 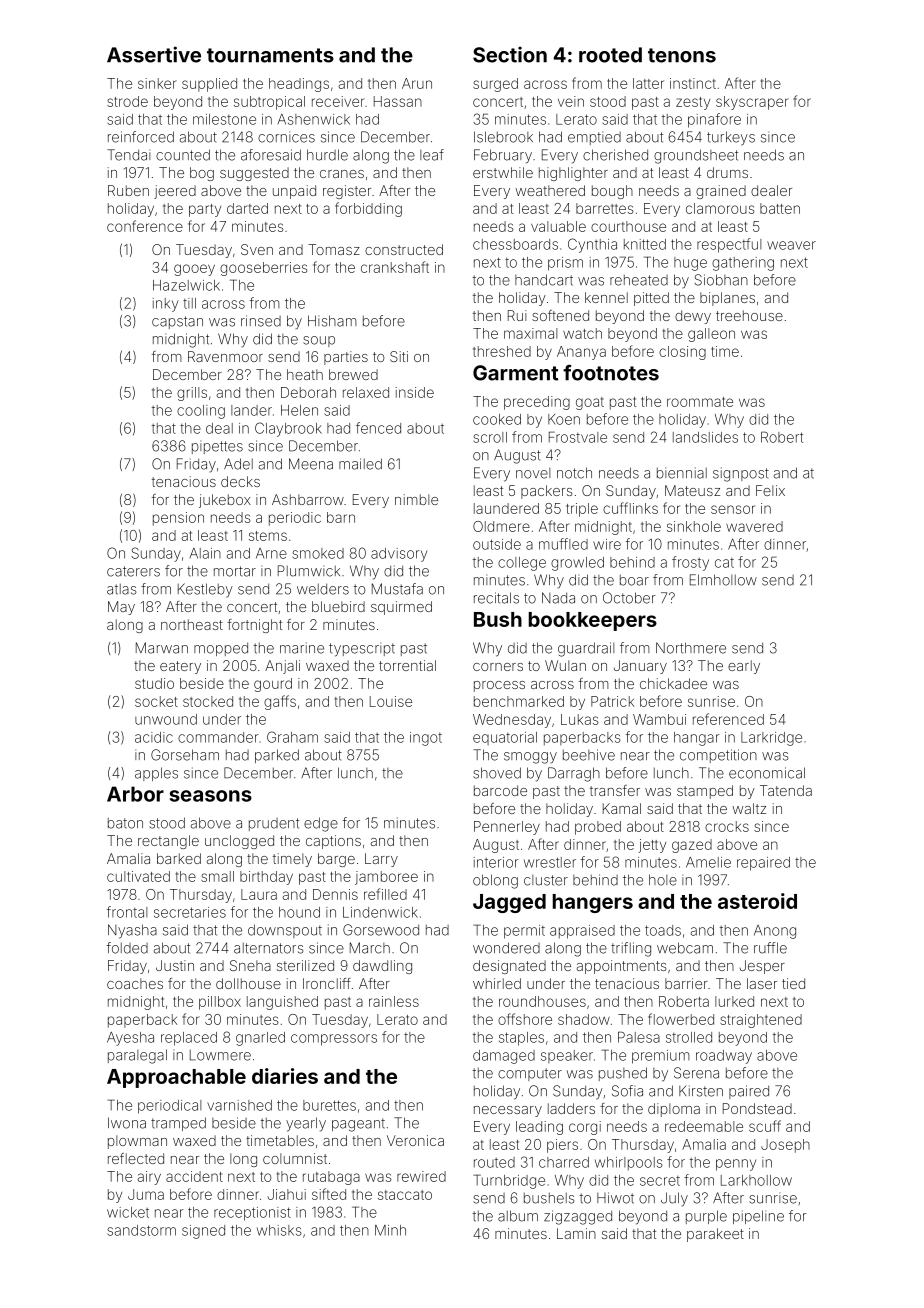 What do you see at coordinates (194, 1176) in the image?
I see `accident` at bounding box center [194, 1176].
